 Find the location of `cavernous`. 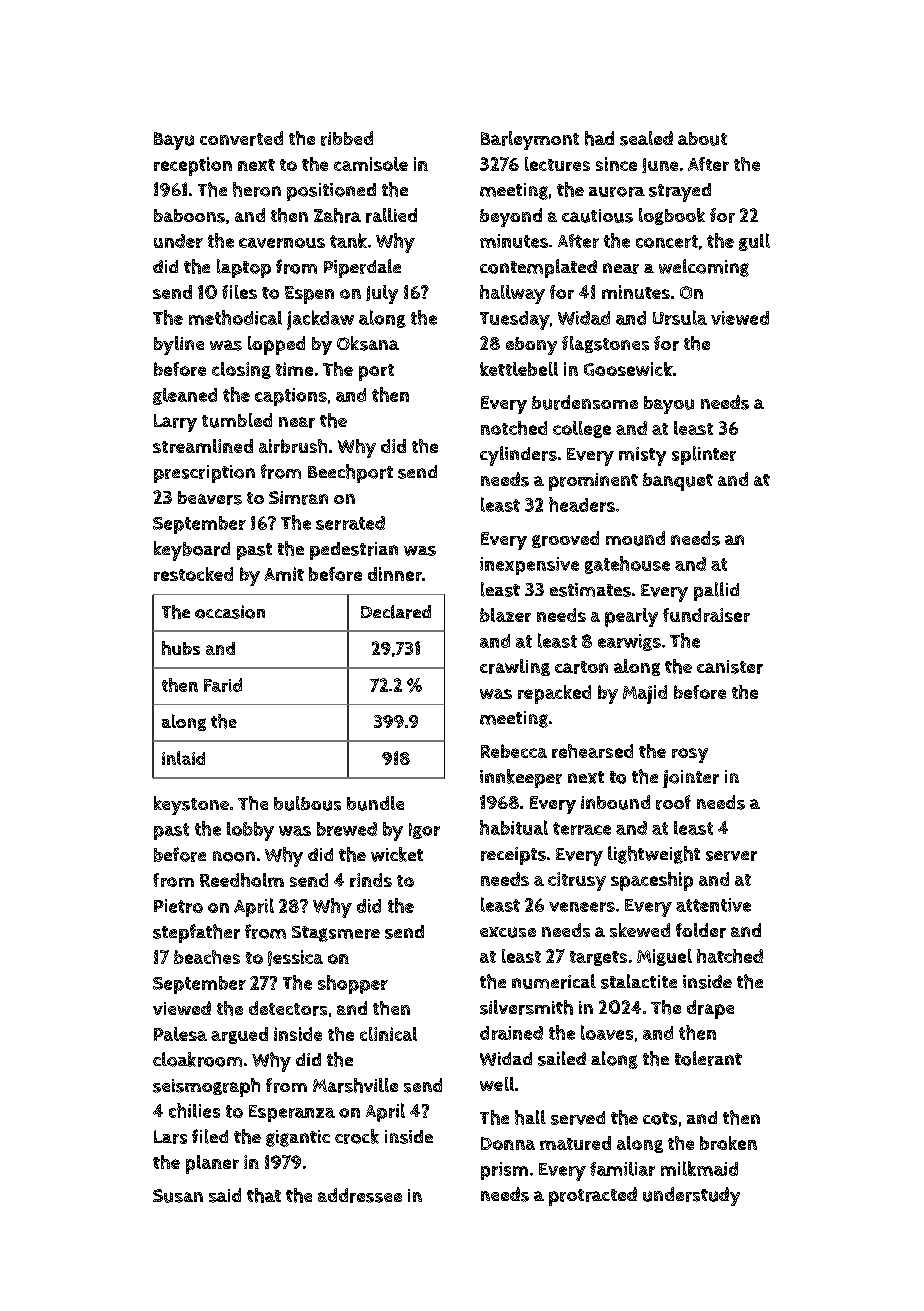

cavernous is located at coordinates (282, 243).
